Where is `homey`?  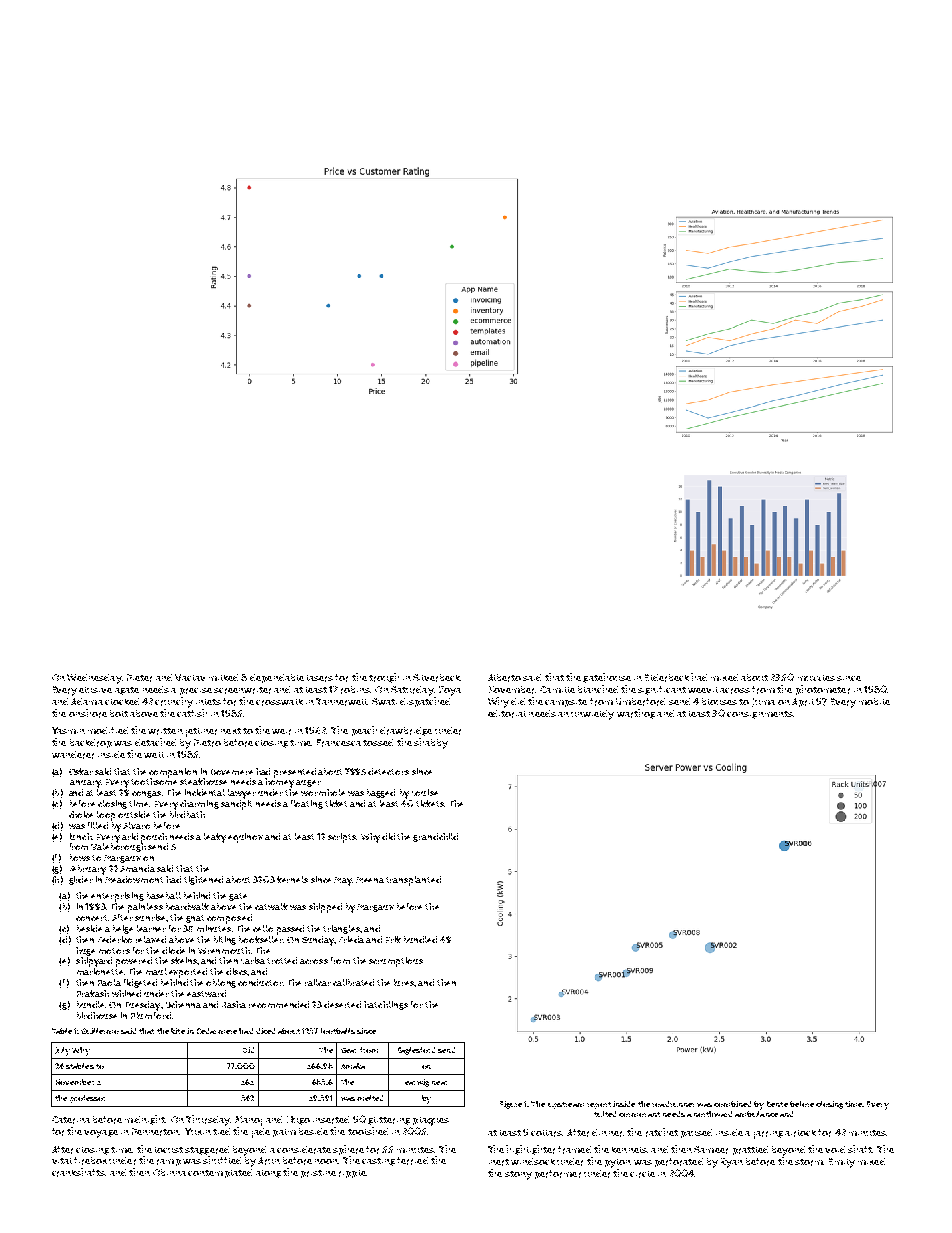
homey is located at coordinates (279, 783).
